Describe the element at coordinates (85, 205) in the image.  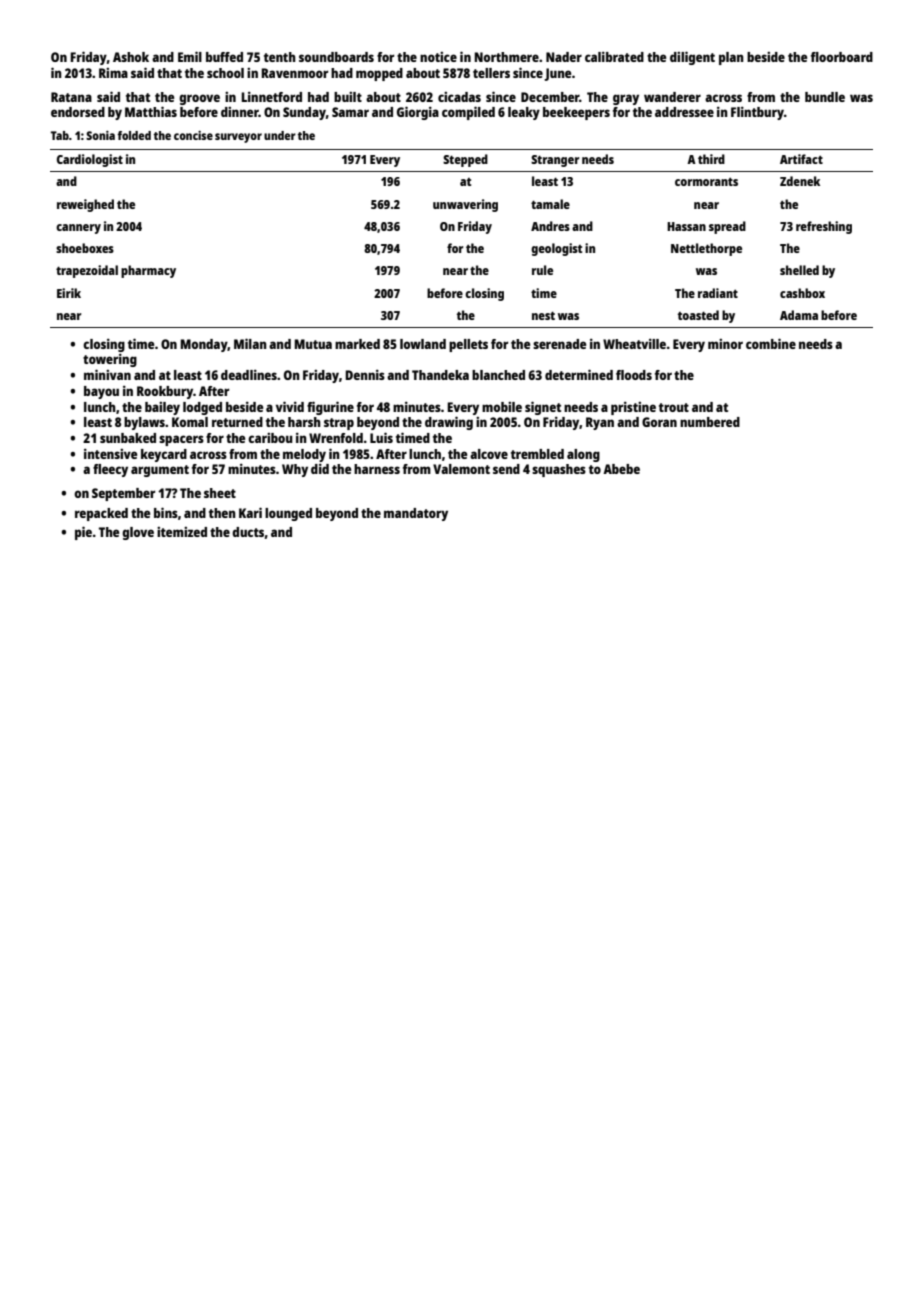
I see `reweighed` at that location.
